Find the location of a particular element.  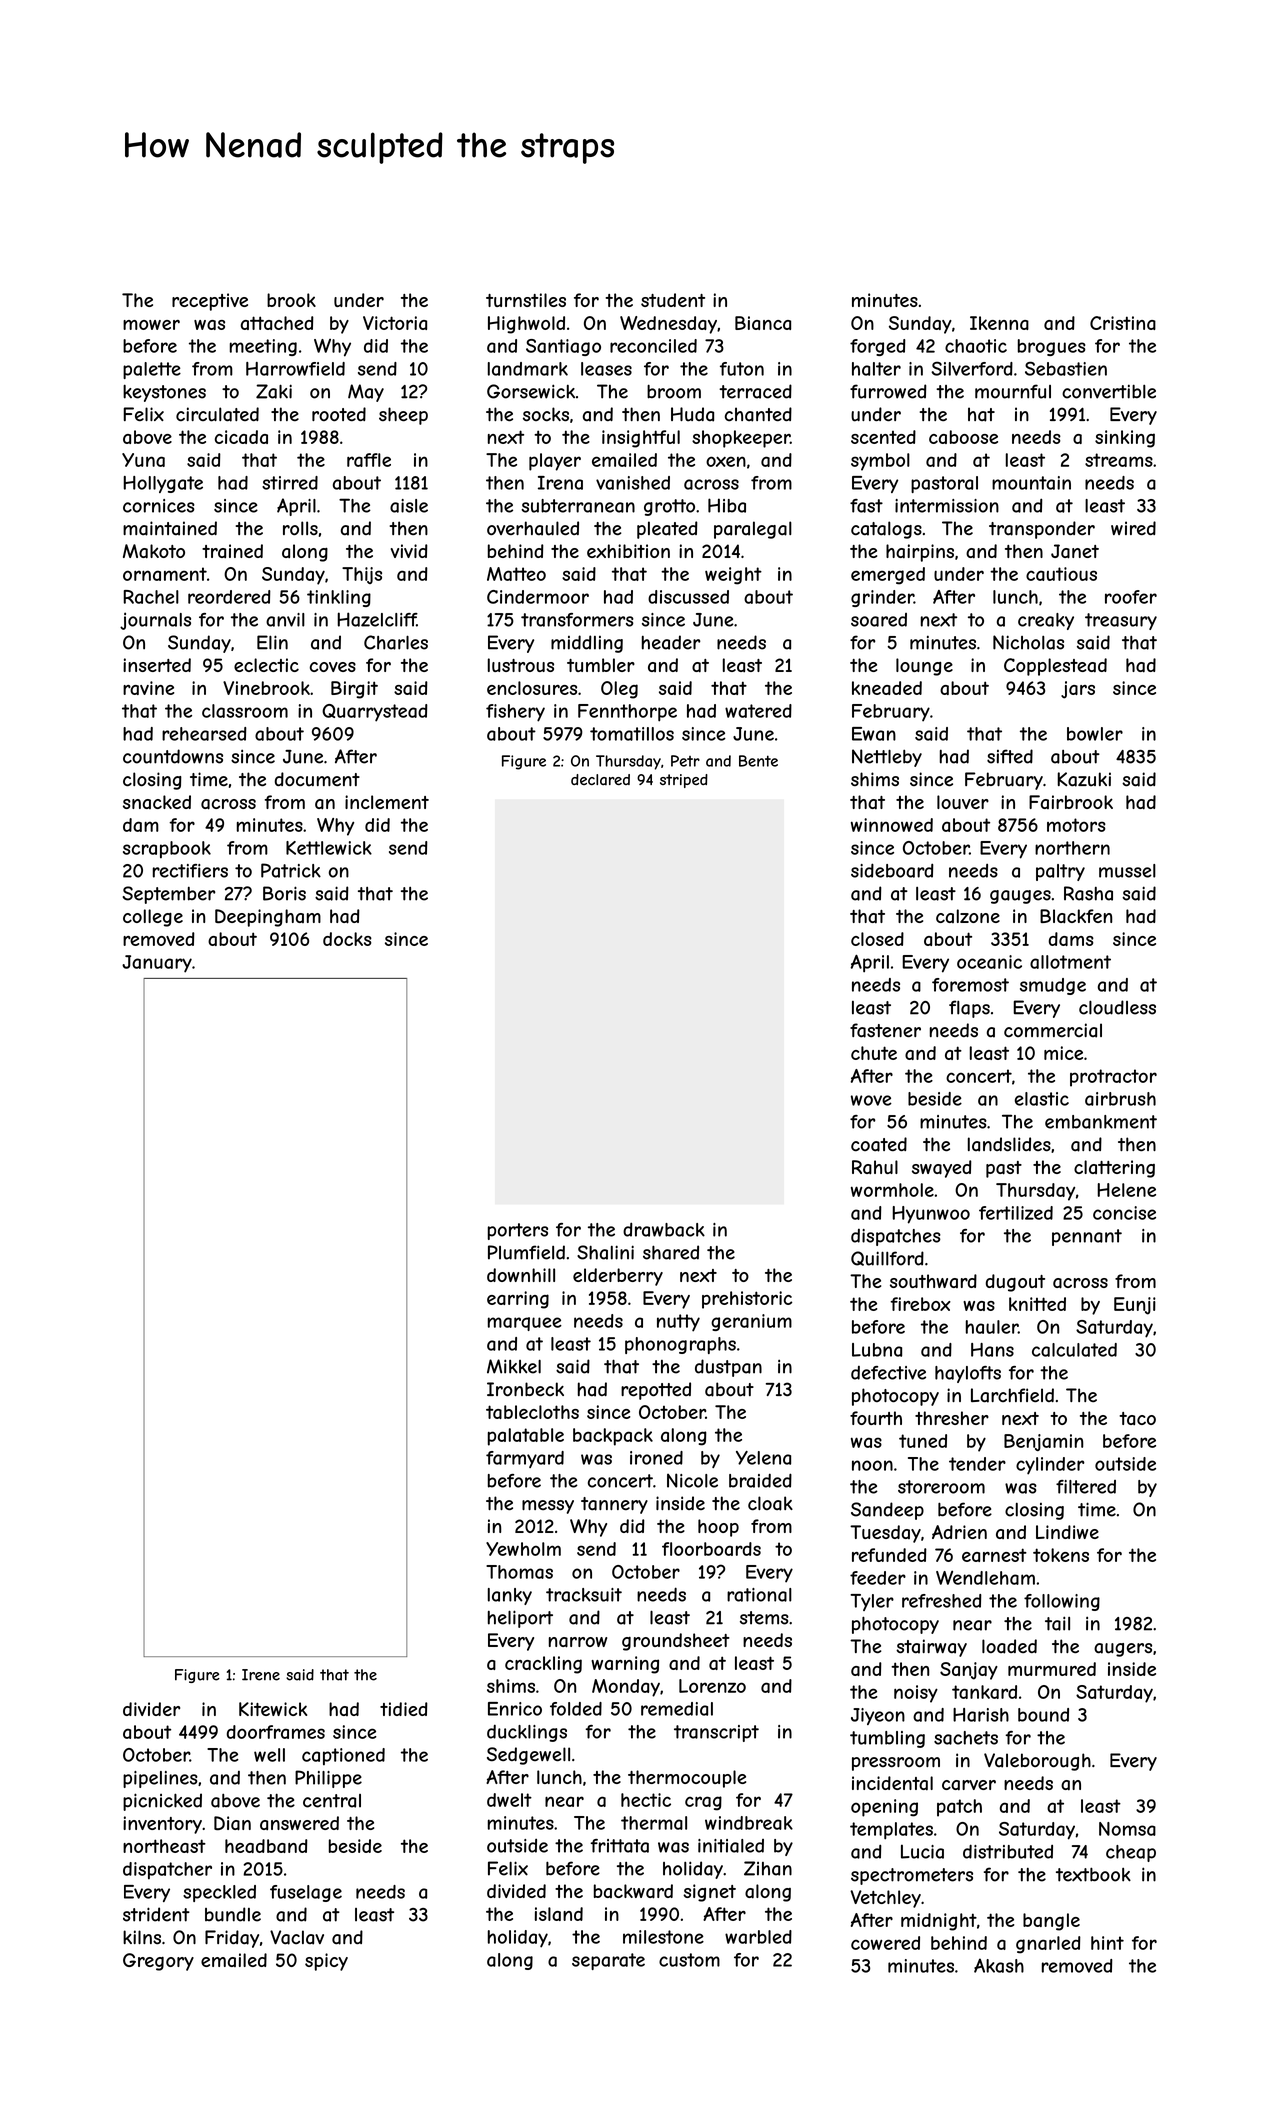

stirred is located at coordinates (290, 483).
